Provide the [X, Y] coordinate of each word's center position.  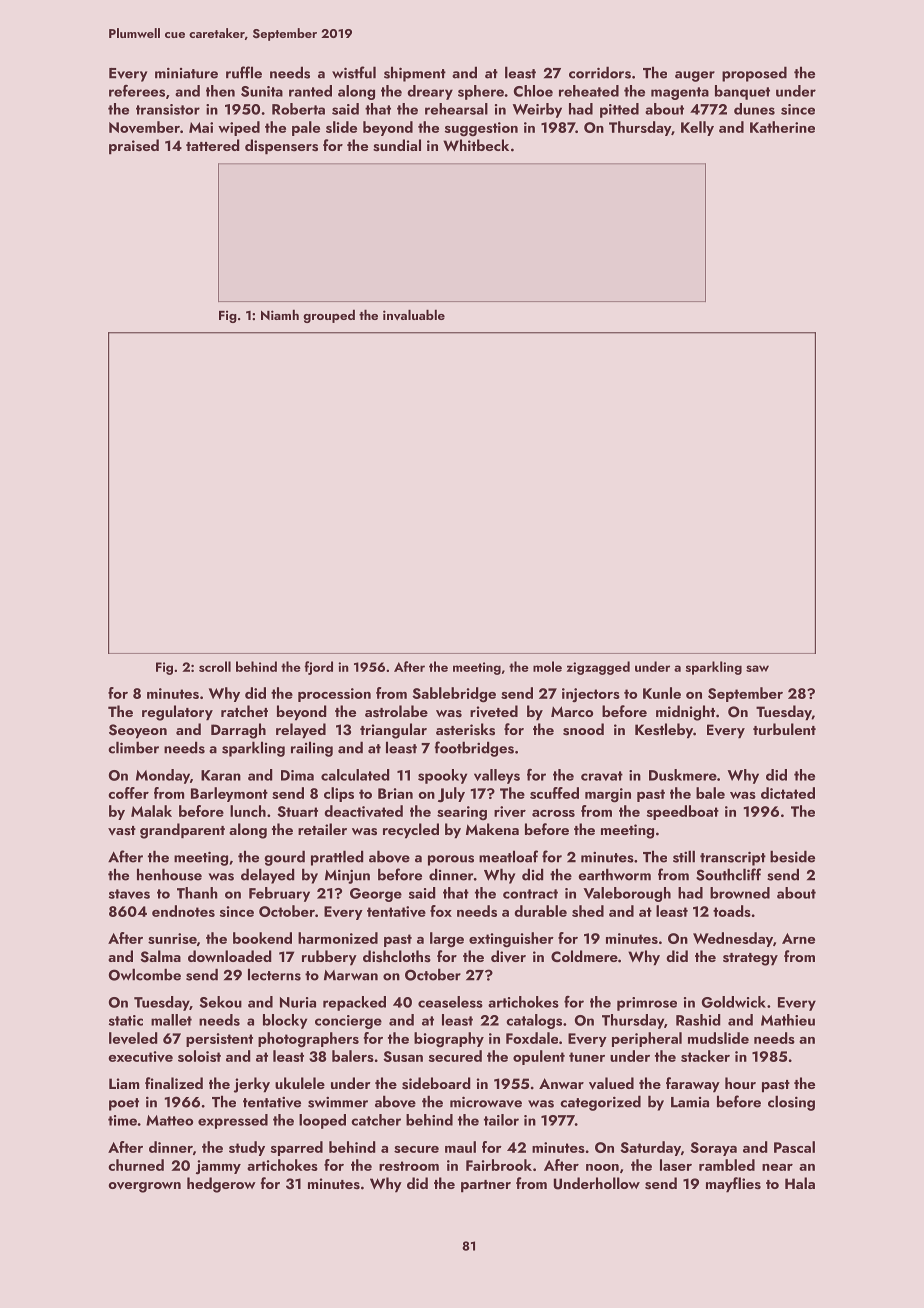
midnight [685, 713]
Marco [572, 711]
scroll [215, 666]
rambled [727, 1165]
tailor [501, 1120]
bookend [262, 938]
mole [547, 666]
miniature [186, 73]
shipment [415, 74]
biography [449, 1040]
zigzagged [598, 668]
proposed [754, 74]
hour [740, 1083]
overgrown [144, 1187]
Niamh [280, 314]
